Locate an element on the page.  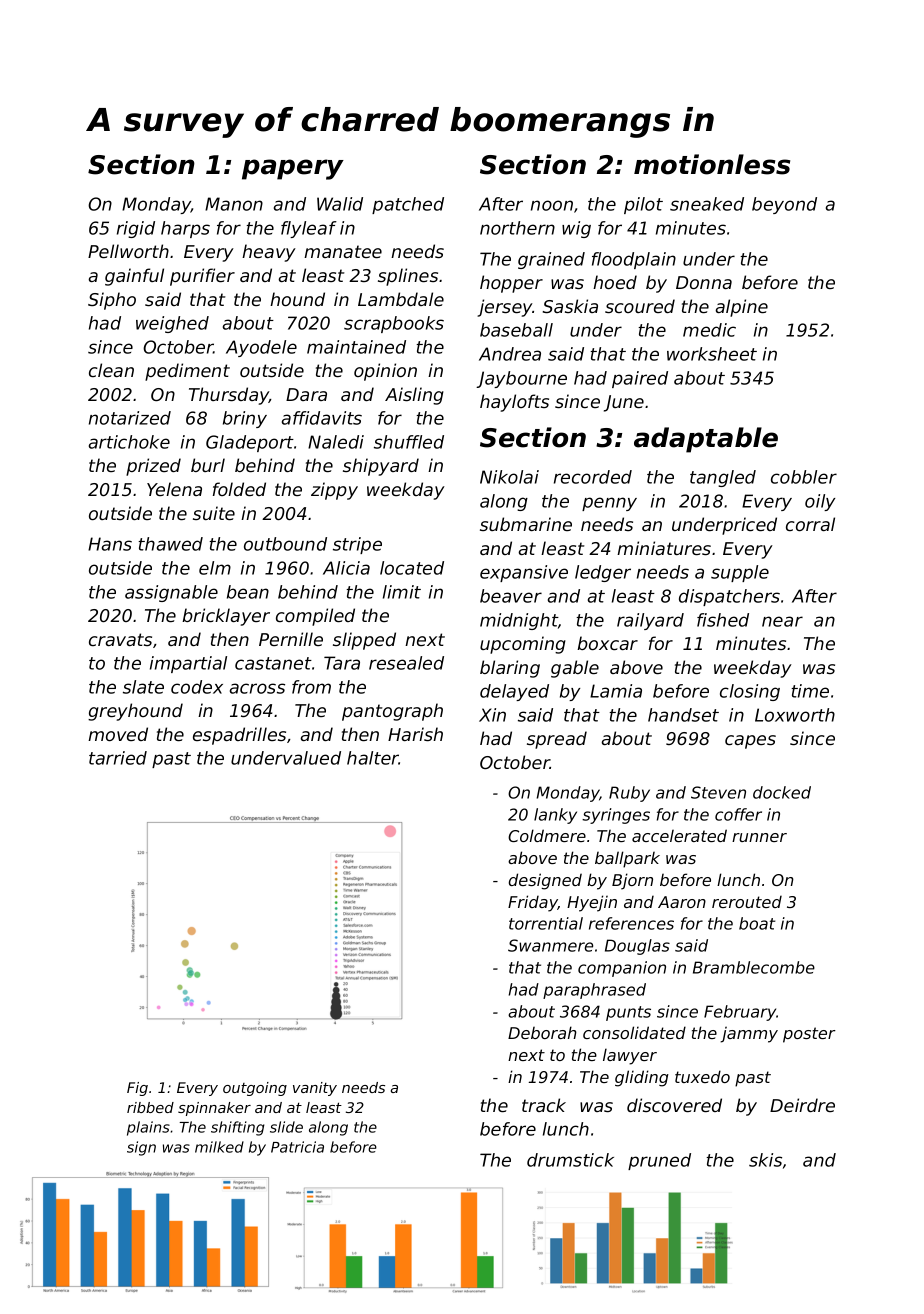
docked is located at coordinates (782, 792).
